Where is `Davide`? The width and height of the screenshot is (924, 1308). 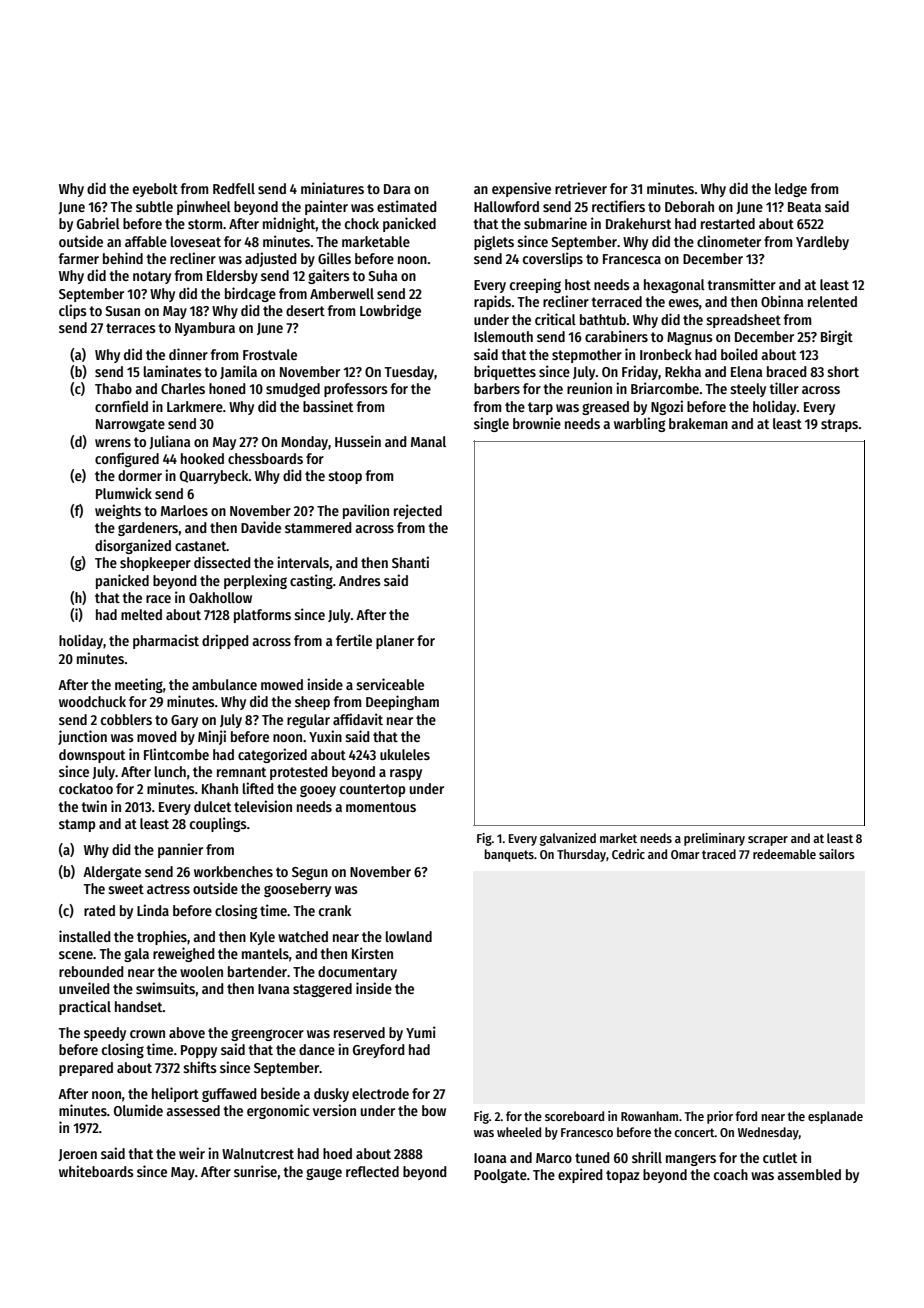
Davide is located at coordinates (261, 527).
